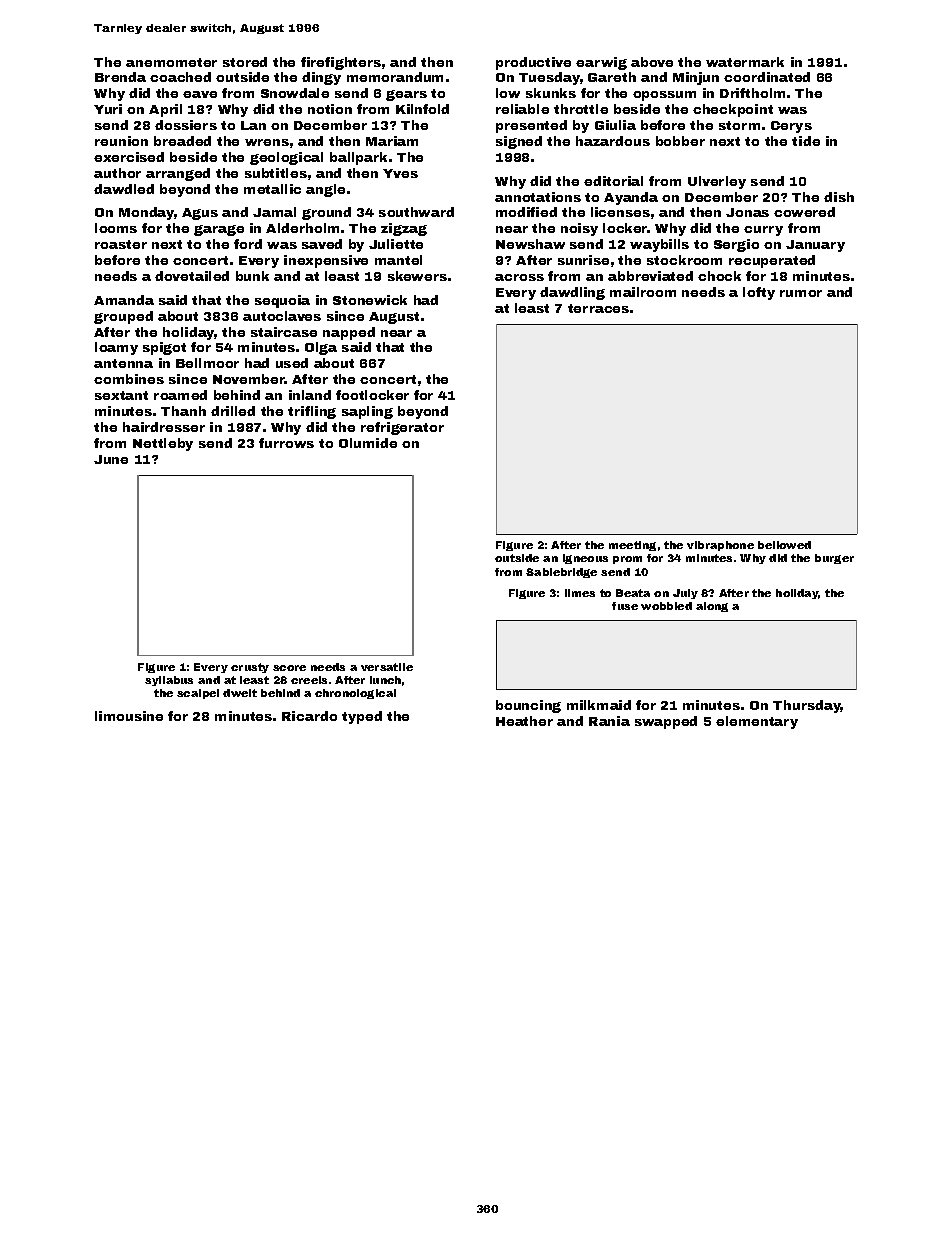 The image size is (952, 1233). Describe the element at coordinates (580, 593) in the screenshot. I see `limes` at that location.
